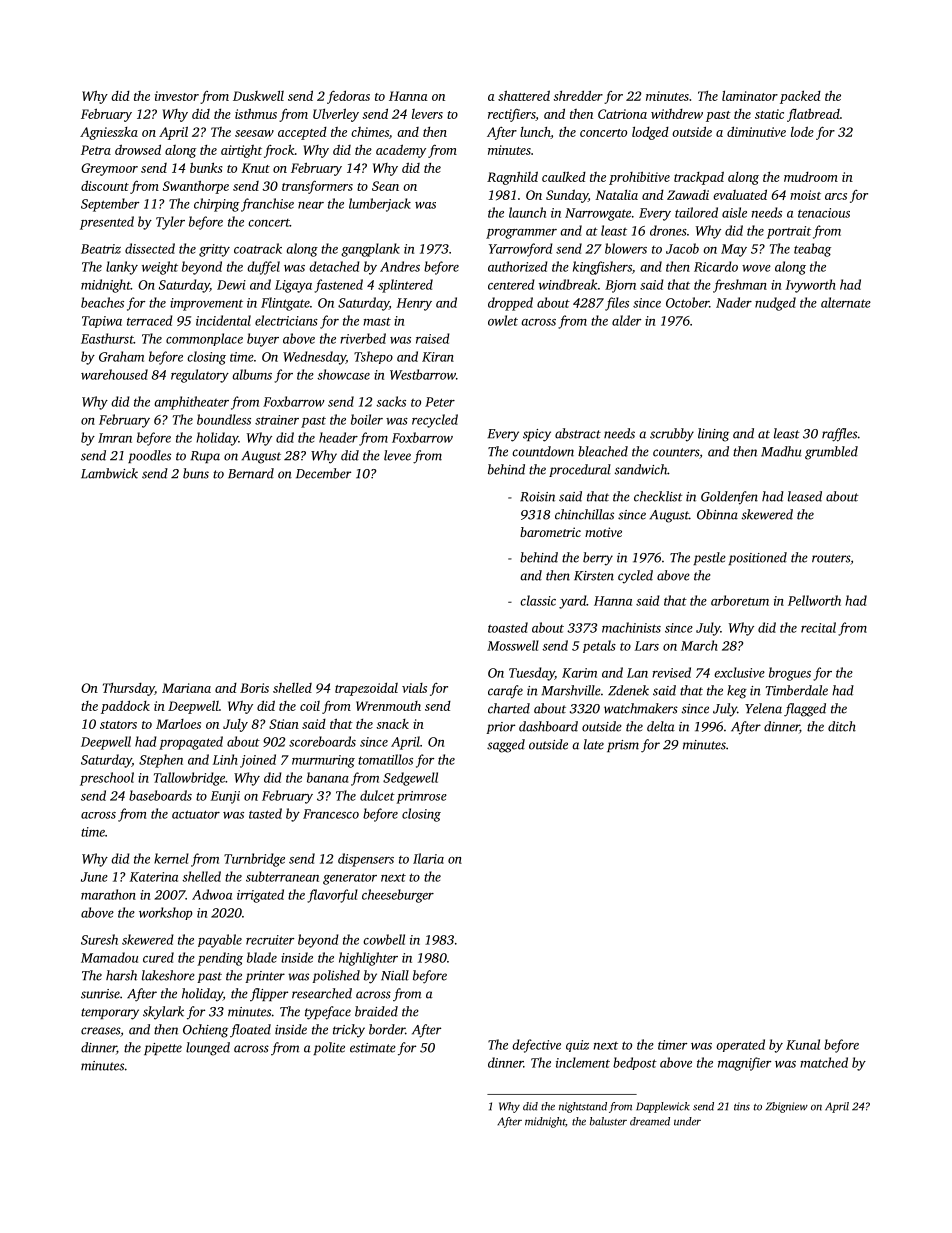 The width and height of the screenshot is (952, 1233). Describe the element at coordinates (763, 708) in the screenshot. I see `Yelena` at that location.
